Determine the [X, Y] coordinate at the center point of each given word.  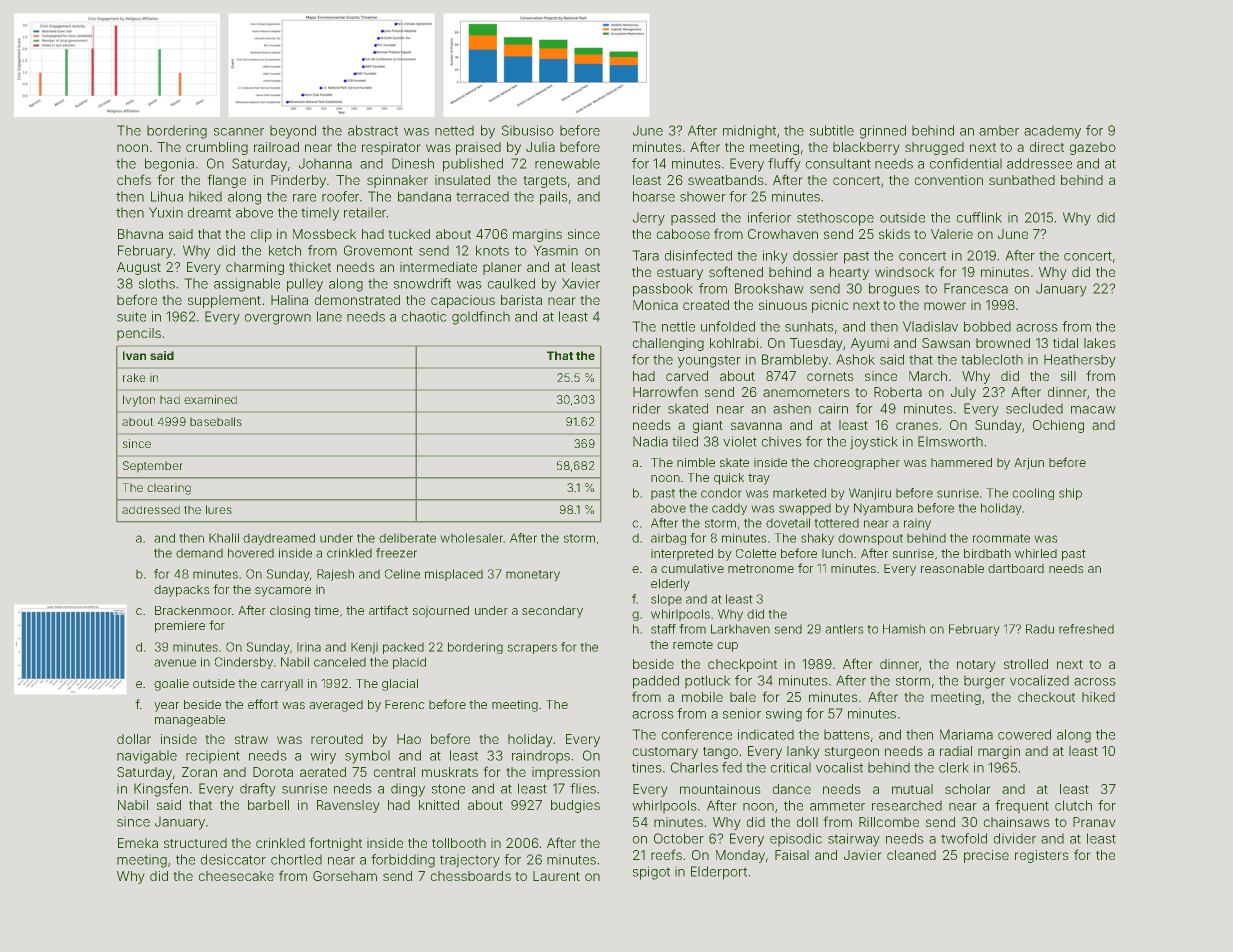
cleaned [911, 855]
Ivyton [139, 401]
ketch [285, 250]
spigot [651, 873]
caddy [729, 509]
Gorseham [345, 876]
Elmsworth [950, 441]
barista [521, 300]
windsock [904, 272]
